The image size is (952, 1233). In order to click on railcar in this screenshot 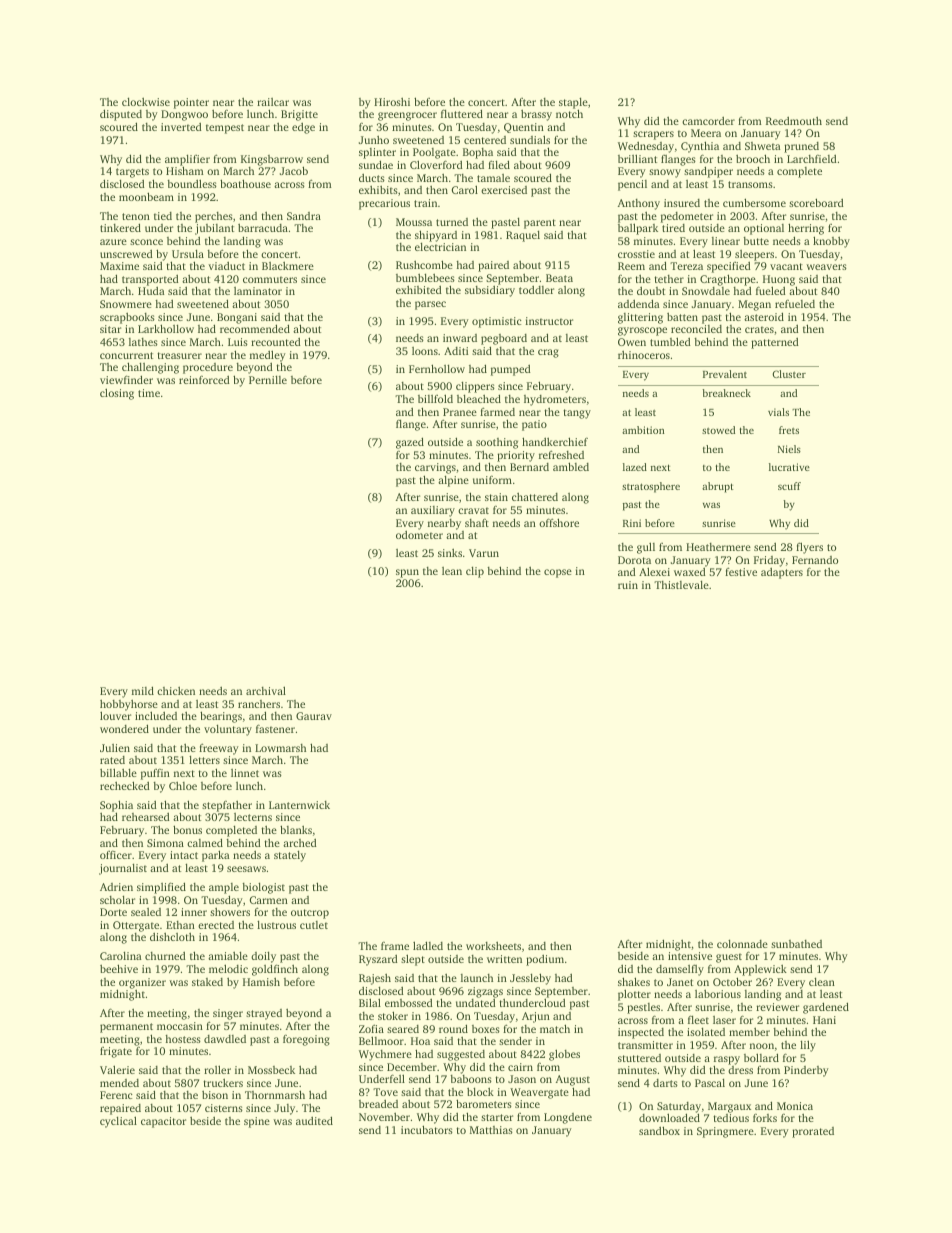, I will do `click(273, 102)`.
